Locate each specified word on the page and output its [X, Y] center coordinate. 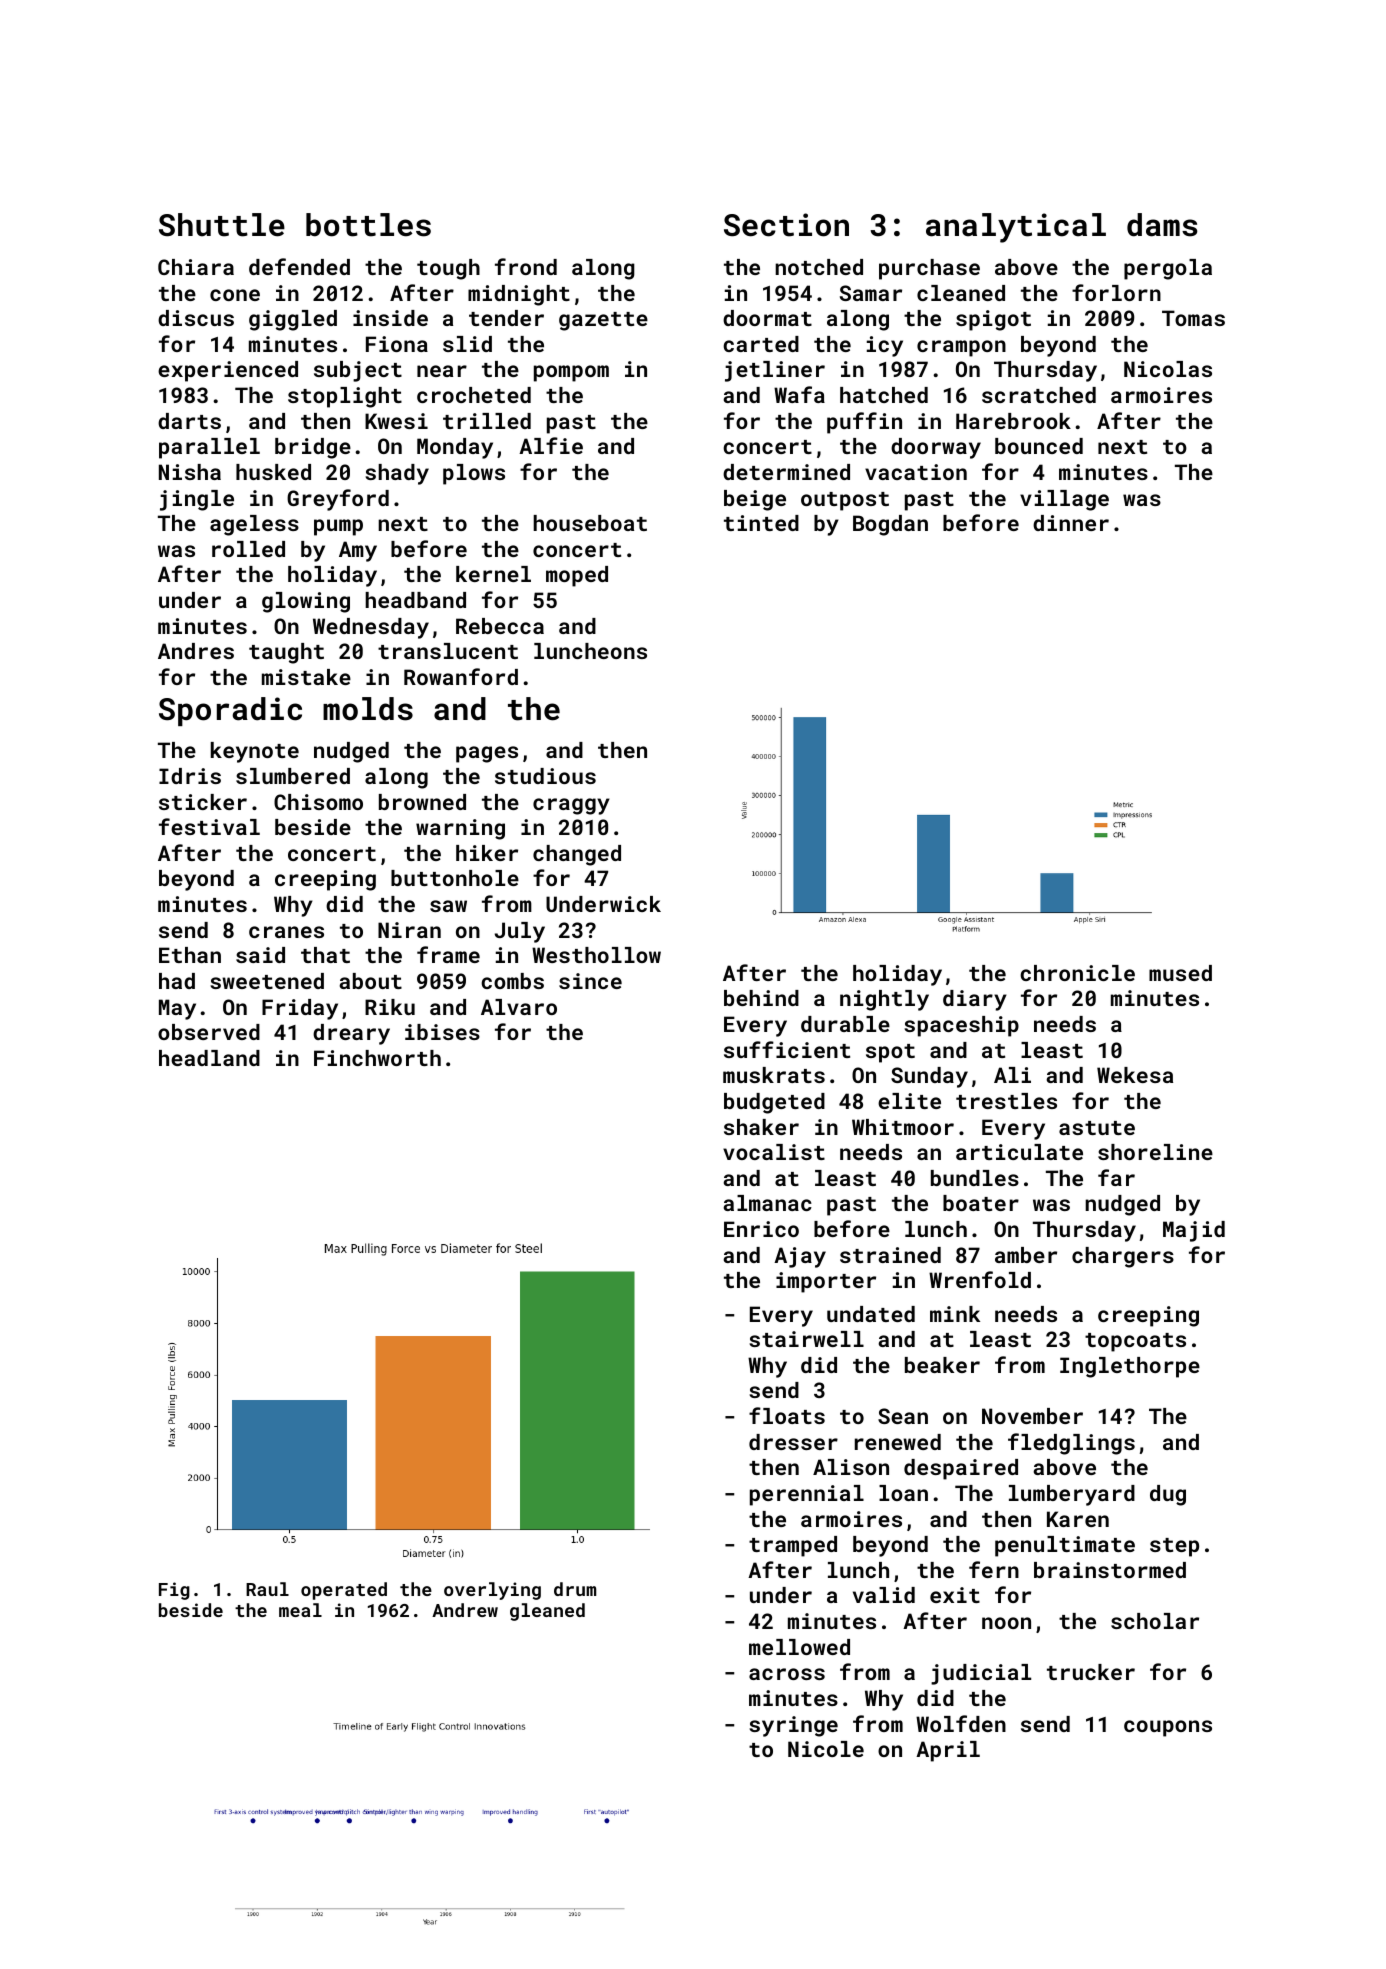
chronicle [1077, 973]
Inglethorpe [1130, 1367]
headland [209, 1058]
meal [300, 1610]
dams [1162, 225]
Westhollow [596, 955]
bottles [368, 225]
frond [526, 266]
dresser [793, 1442]
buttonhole [455, 878]
